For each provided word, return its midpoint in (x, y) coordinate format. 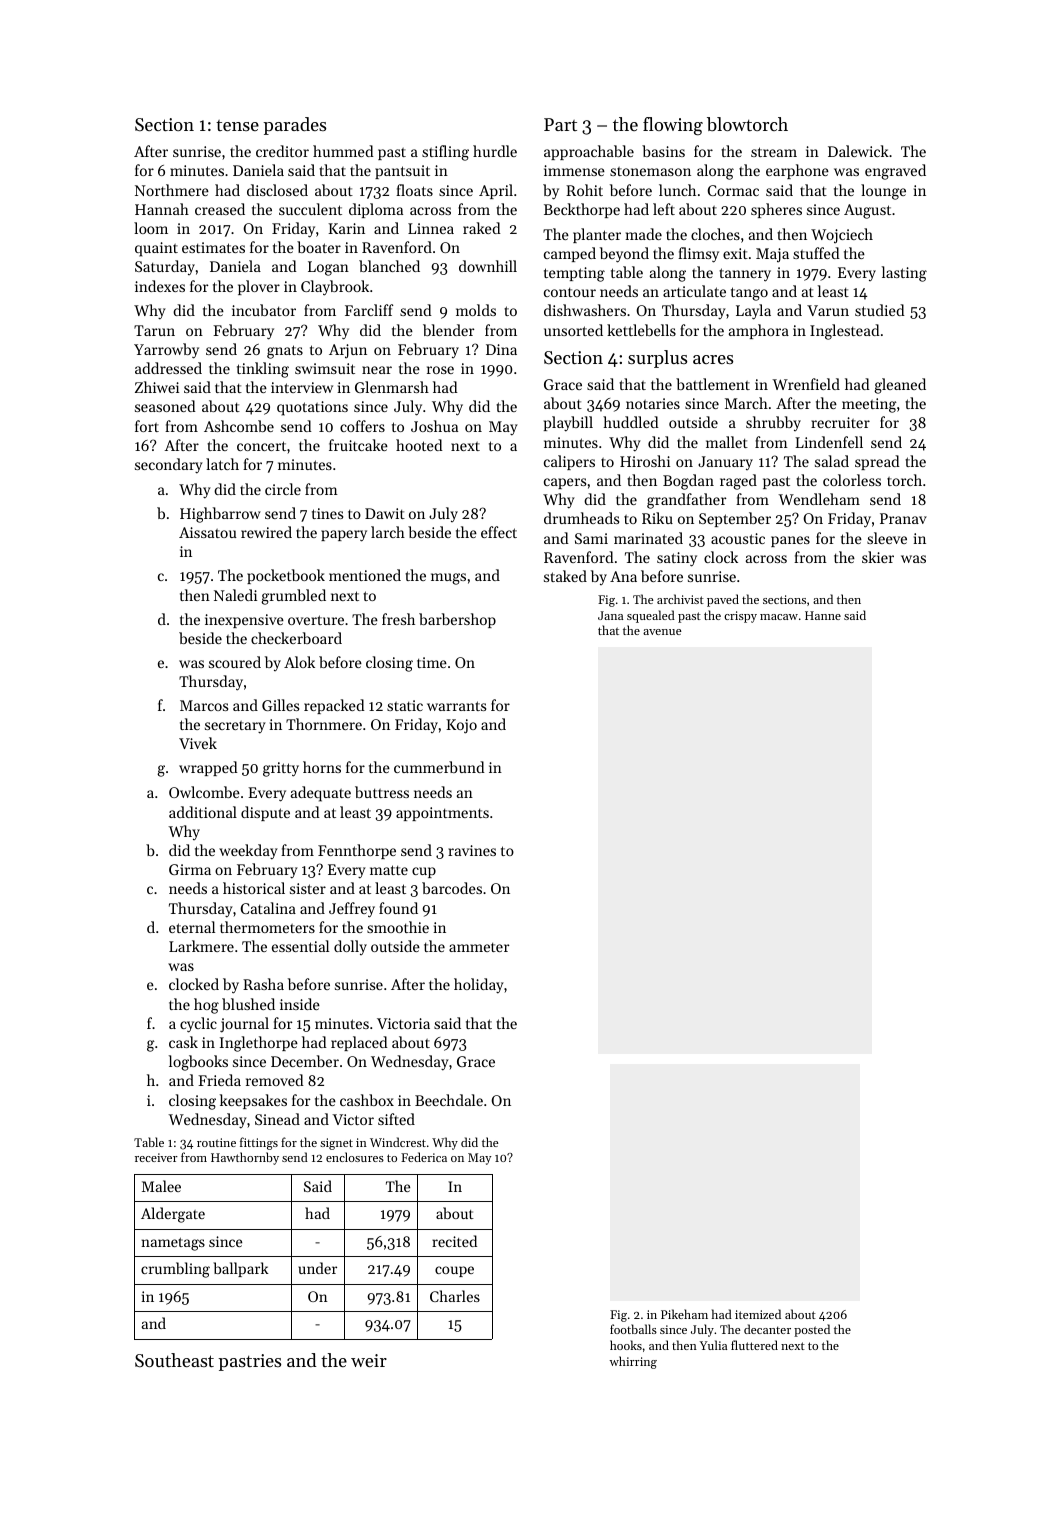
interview (302, 387)
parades (294, 126)
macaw (779, 617)
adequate (321, 794)
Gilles (280, 705)
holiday (479, 986)
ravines (472, 850)
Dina (501, 349)
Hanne (823, 615)
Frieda (219, 1080)
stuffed (816, 253)
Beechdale (449, 1100)
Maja (772, 255)
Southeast (174, 1360)
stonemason (650, 171)
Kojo (461, 726)
